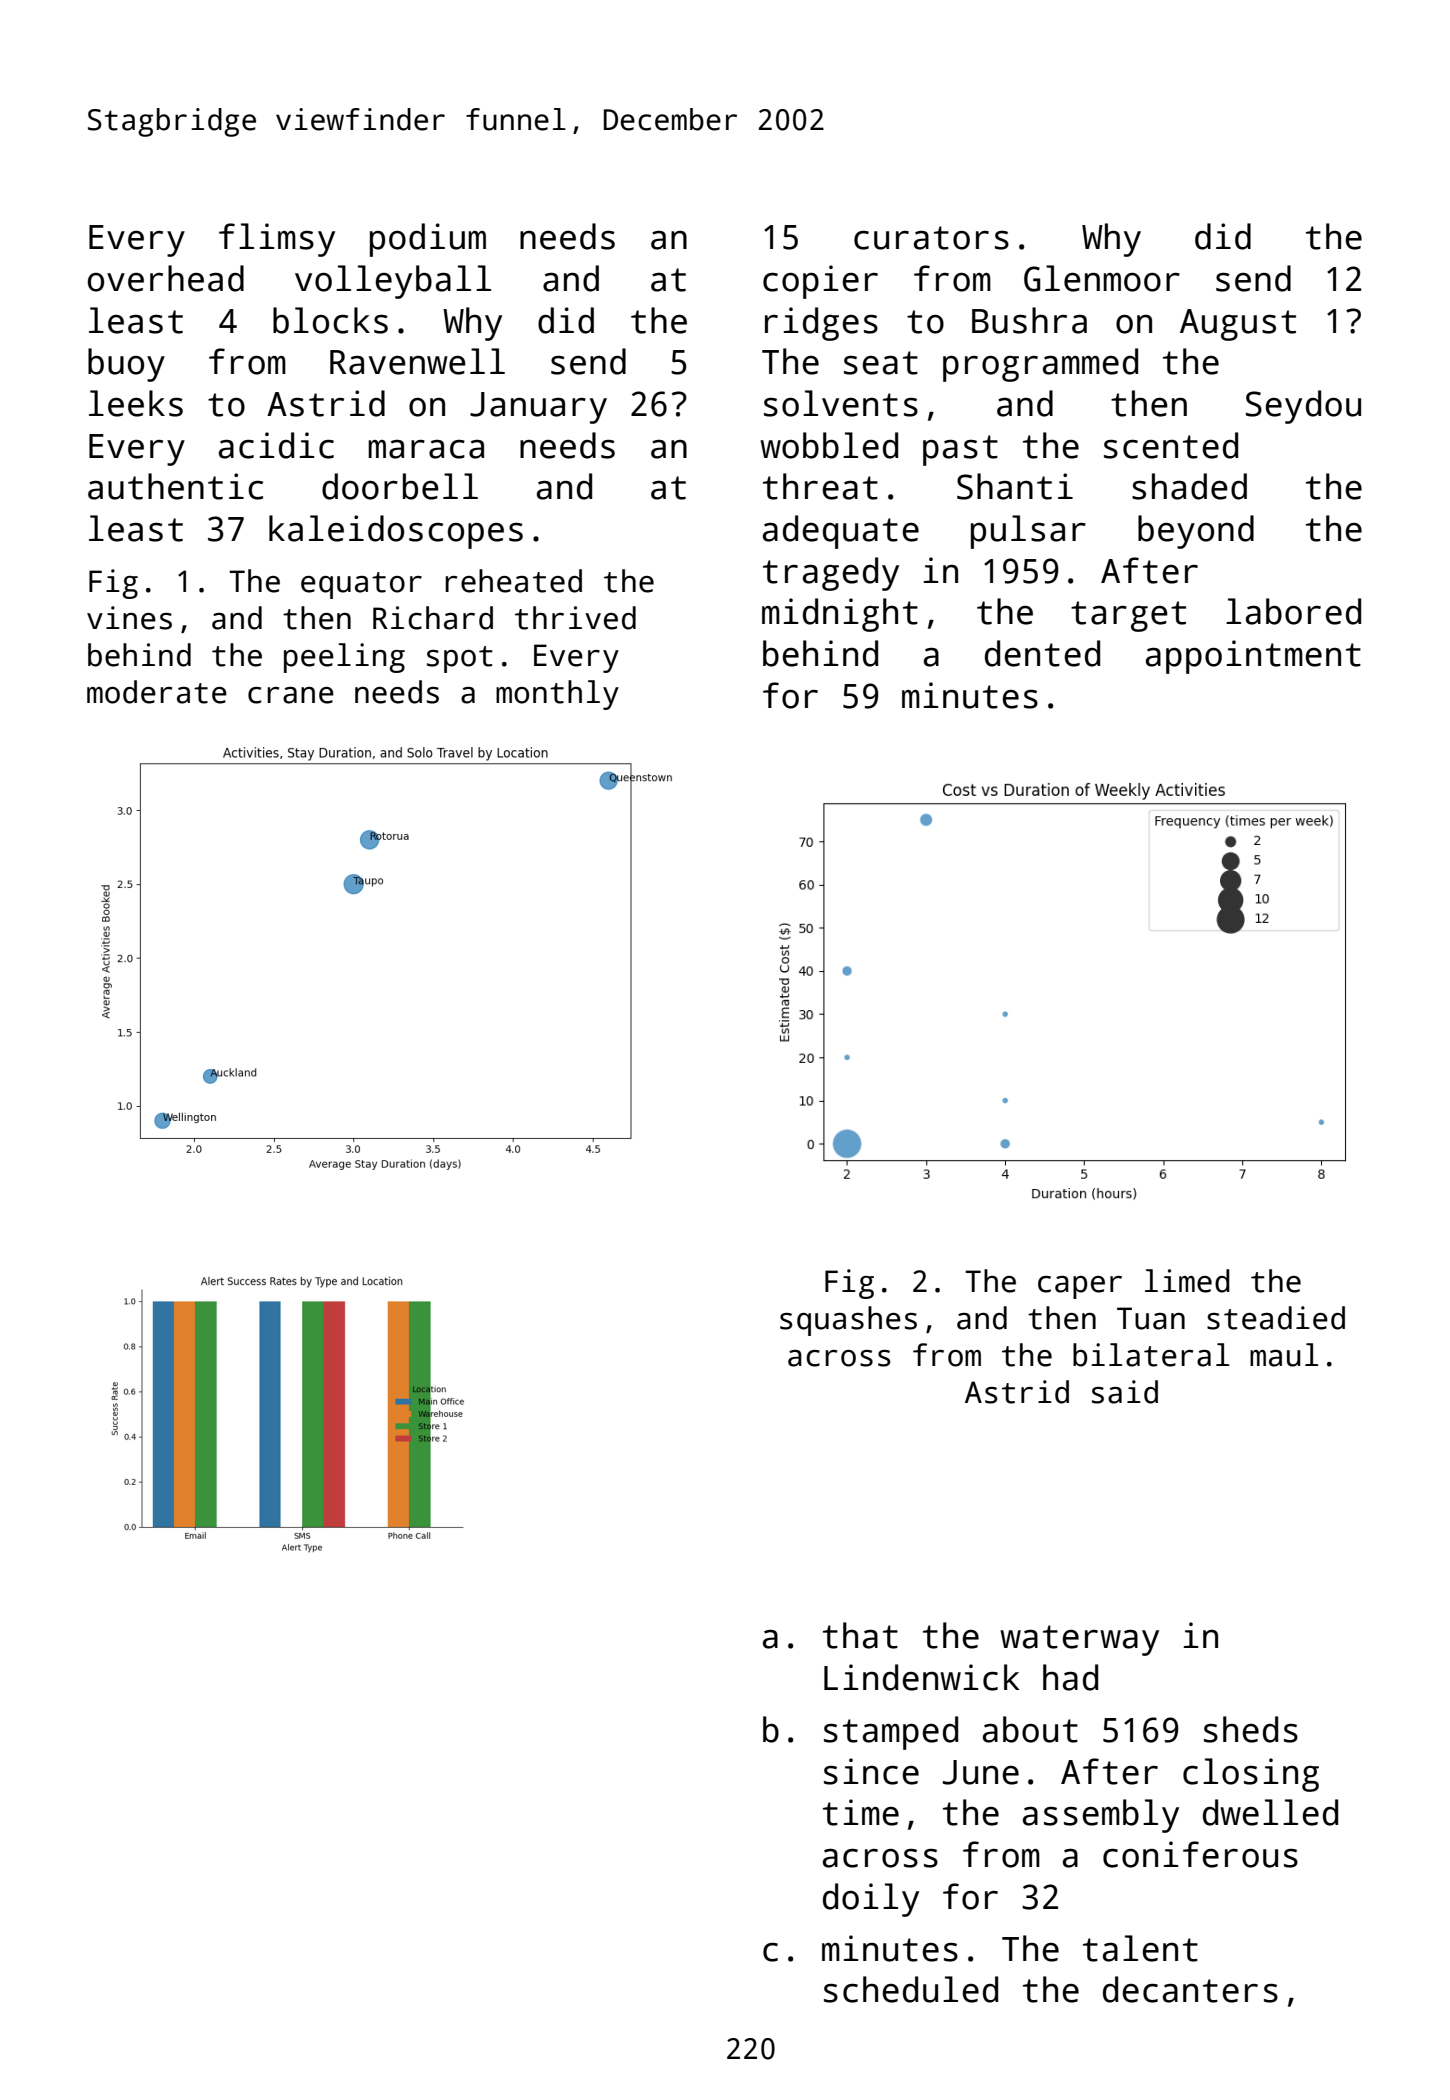 Image resolution: width=1450 pixels, height=2100 pixels. I want to click on shaded, so click(1189, 486).
